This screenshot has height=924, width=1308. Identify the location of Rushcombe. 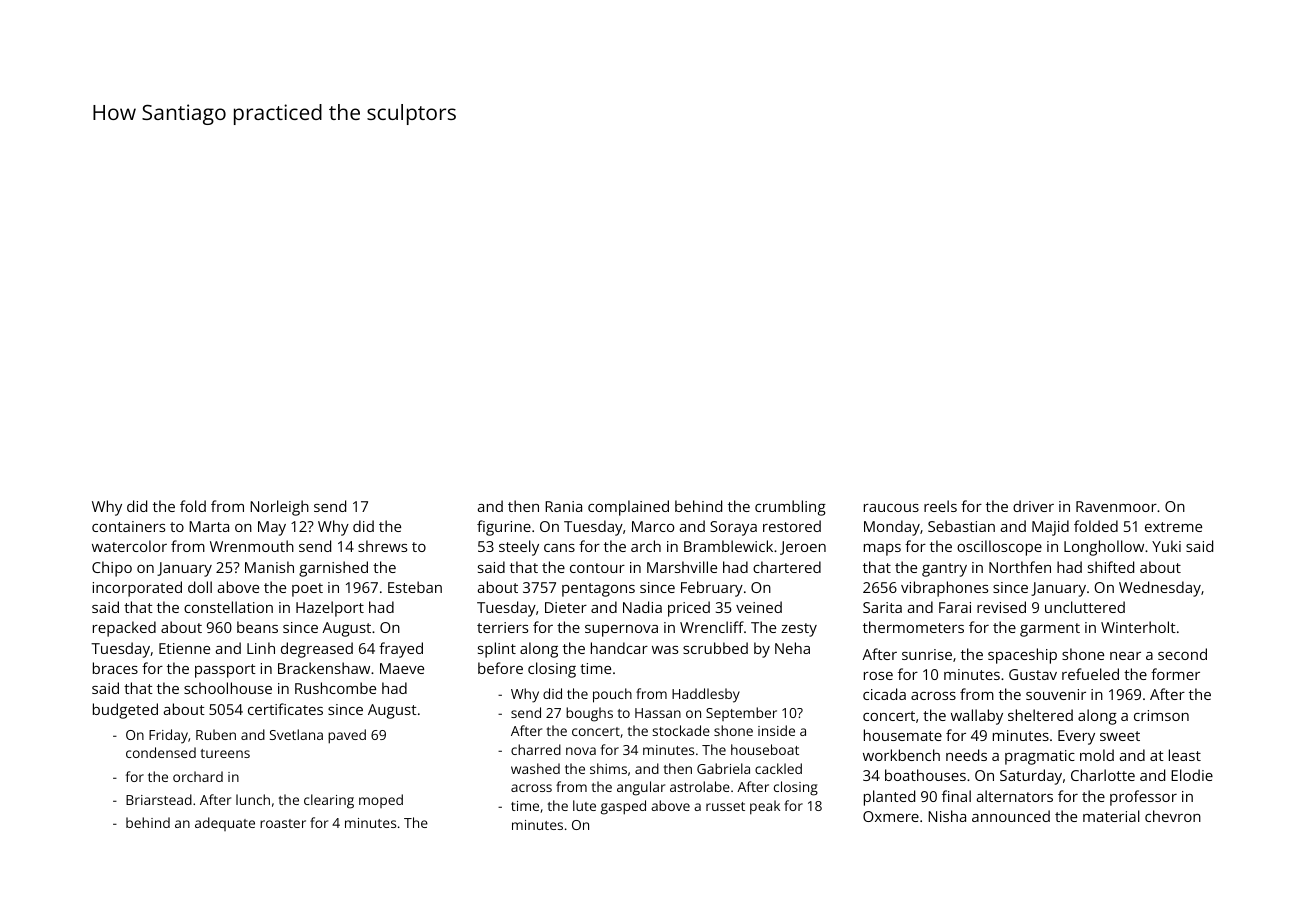
(335, 688).
